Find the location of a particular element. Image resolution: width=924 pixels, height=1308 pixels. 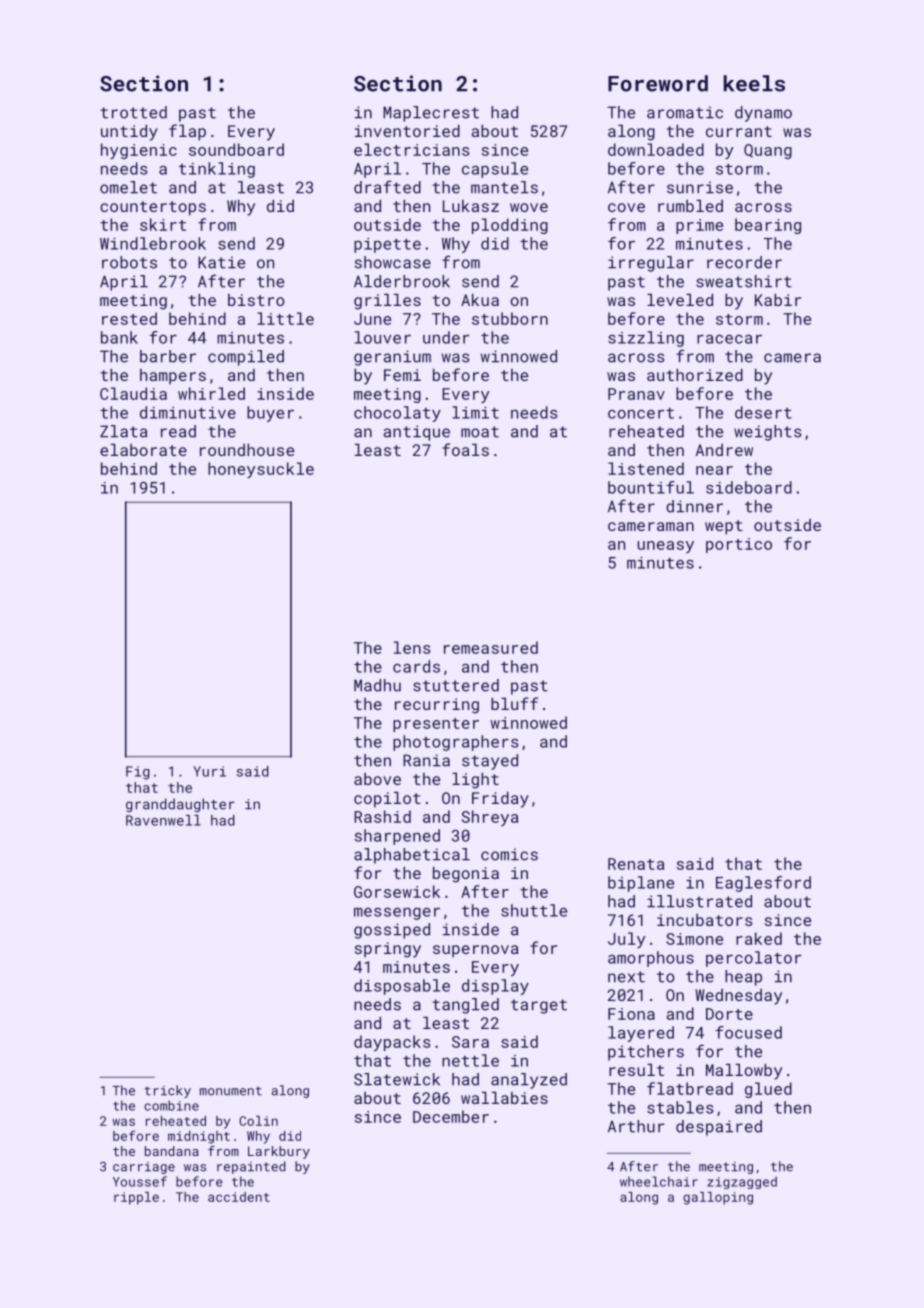

honeysuckle is located at coordinates (261, 470).
